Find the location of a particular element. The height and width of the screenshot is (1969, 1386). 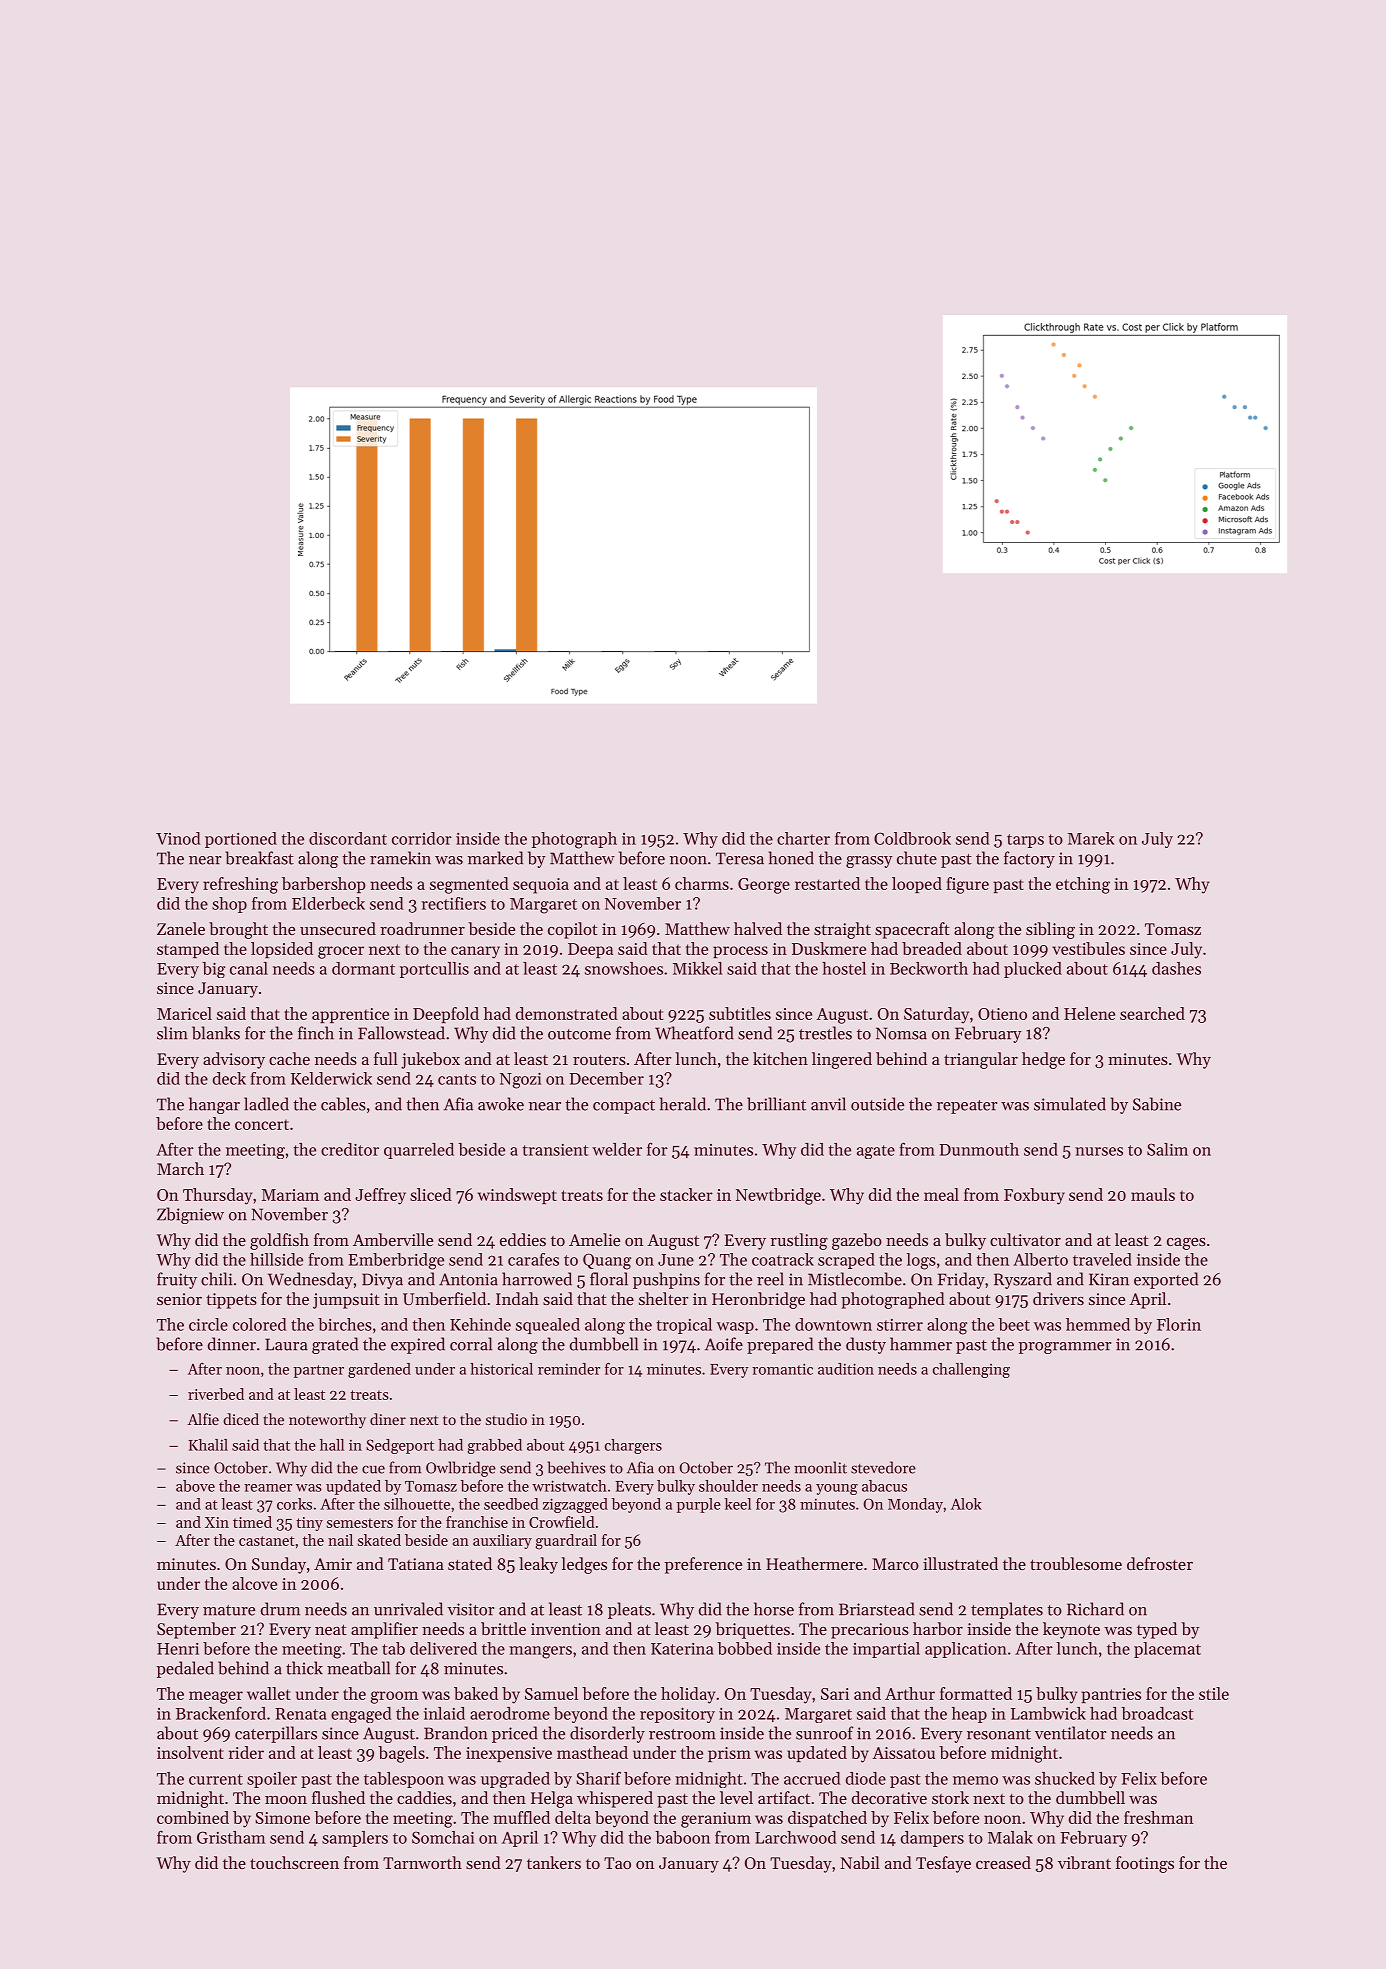

corridor is located at coordinates (422, 838).
